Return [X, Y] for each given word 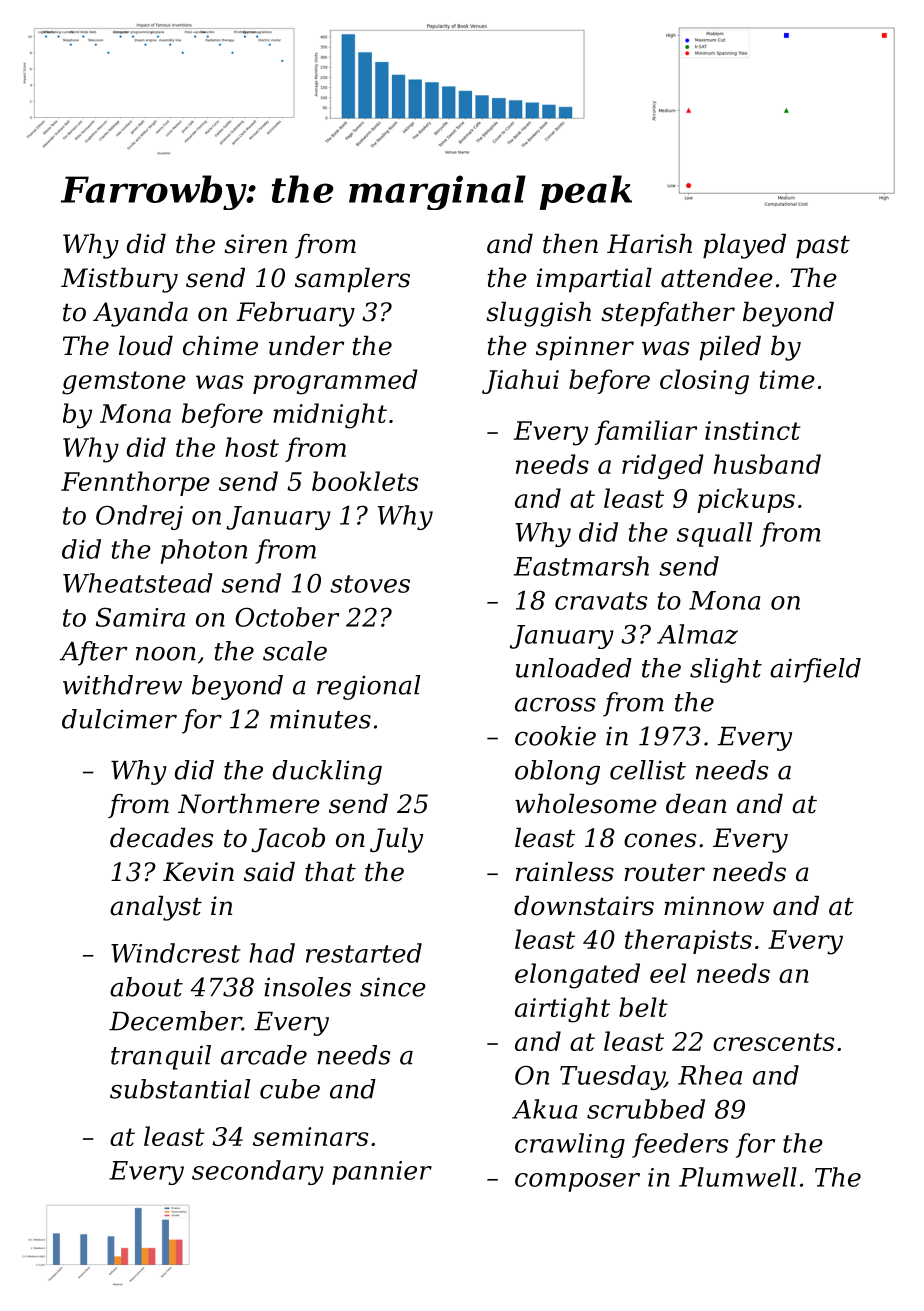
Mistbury [119, 280]
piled [730, 348]
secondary [258, 1172]
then [570, 243]
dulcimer [119, 719]
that [330, 871]
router [664, 873]
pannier [382, 1173]
